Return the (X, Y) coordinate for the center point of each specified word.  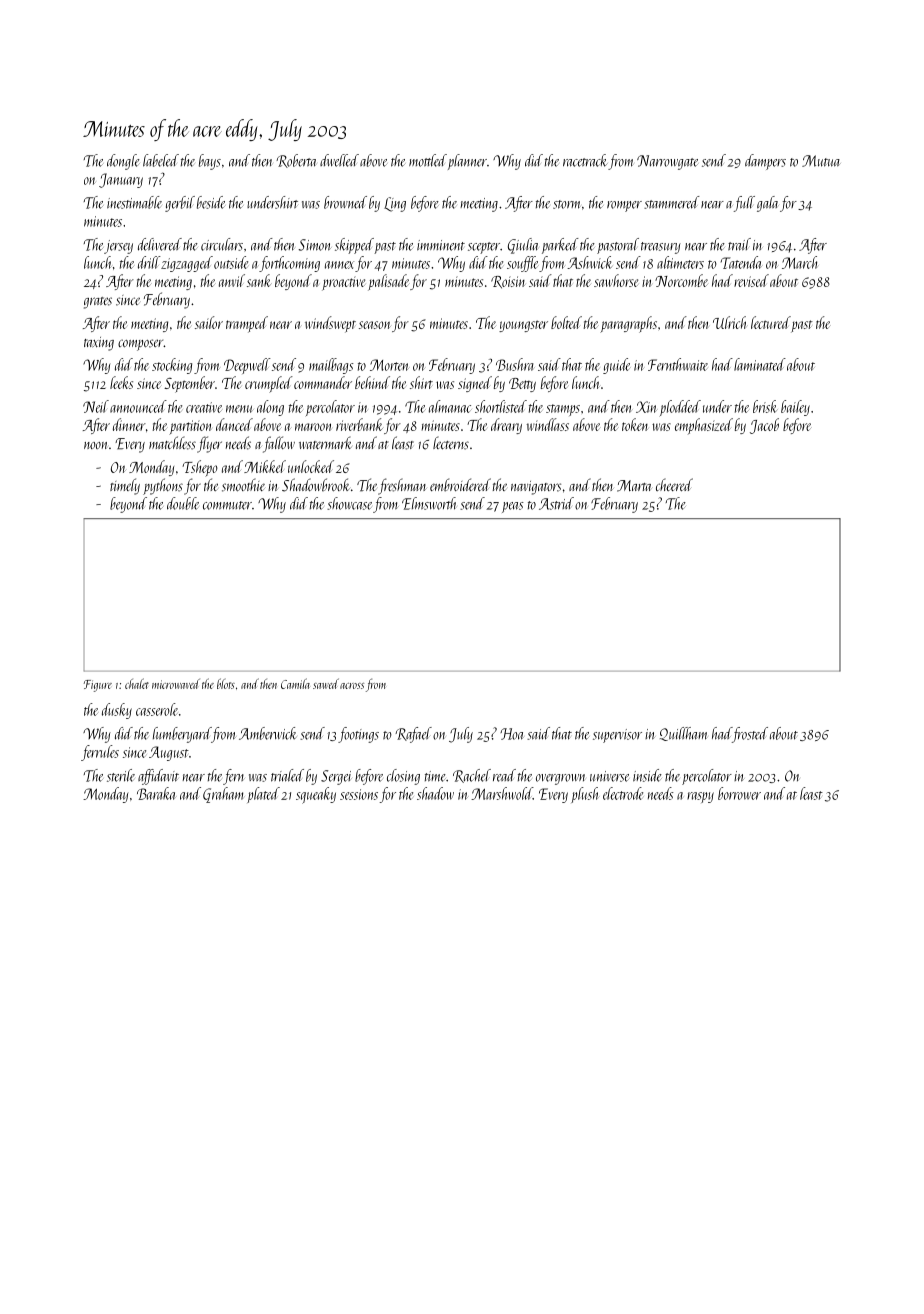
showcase (349, 503)
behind (372, 382)
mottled (428, 160)
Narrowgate (667, 162)
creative (204, 407)
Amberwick (267, 733)
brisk (765, 406)
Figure (98, 686)
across (352, 686)
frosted (750, 735)
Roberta (296, 161)
